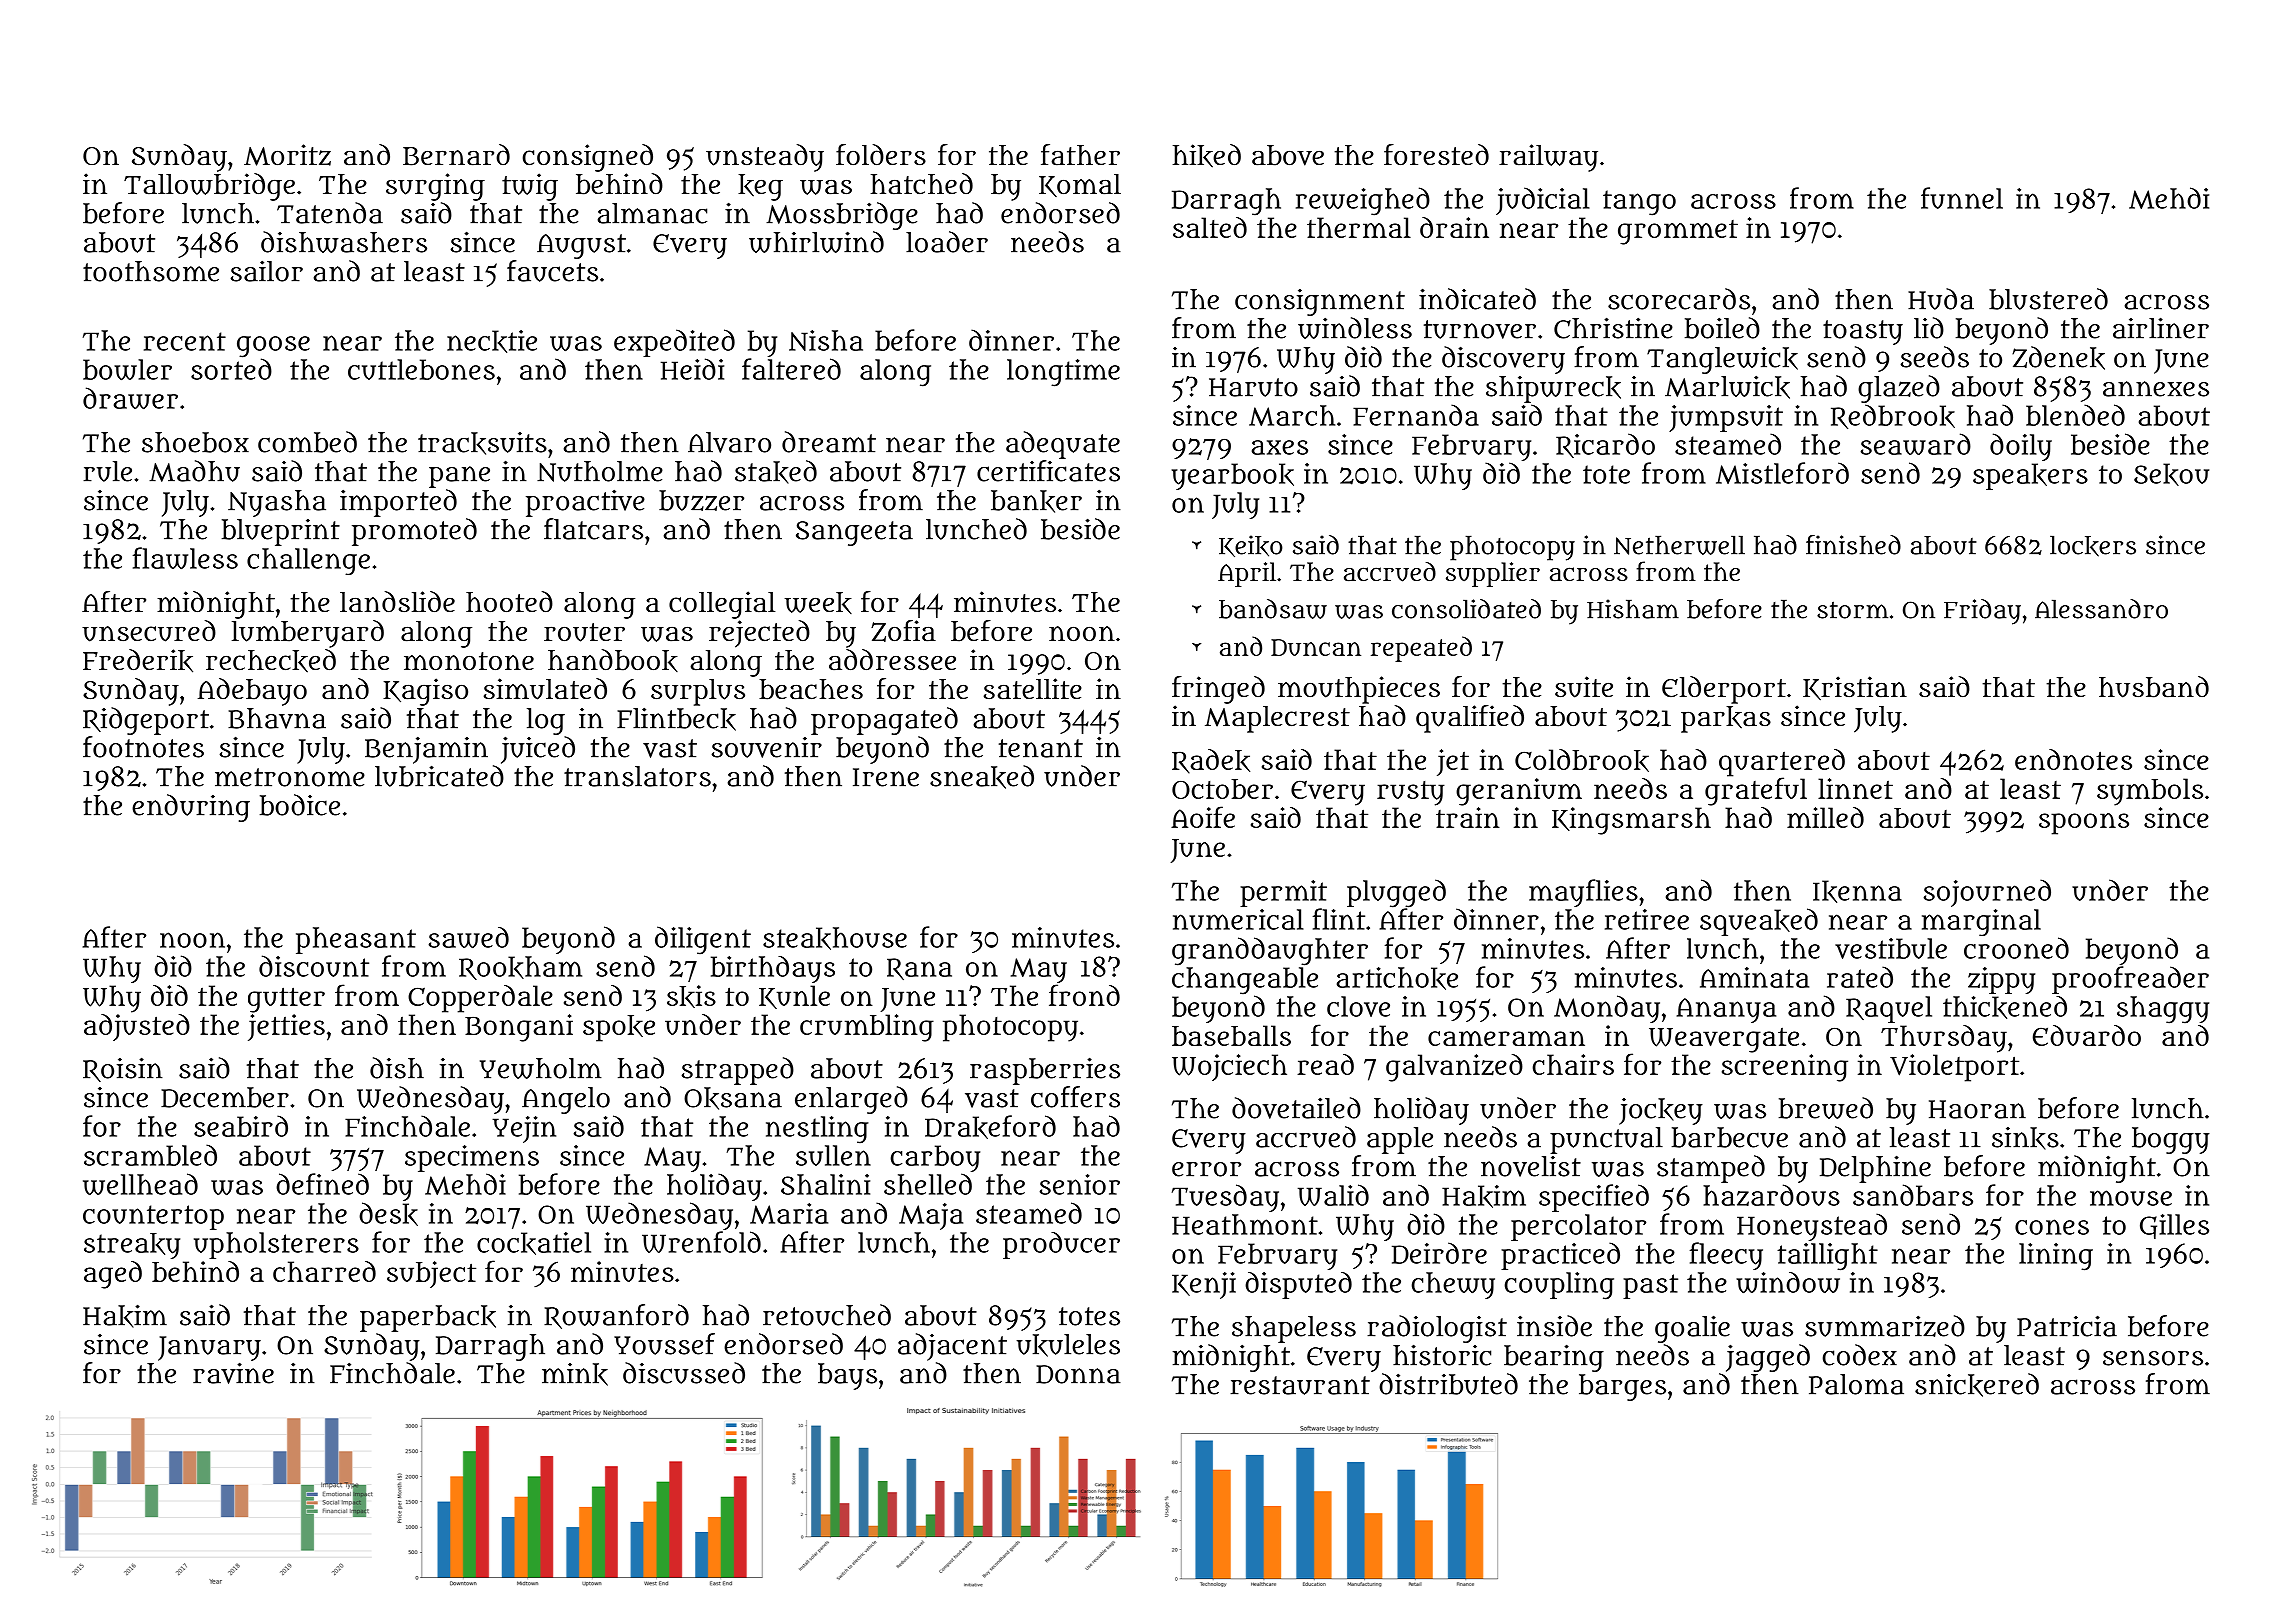 Image resolution: width=2292 pixels, height=1620 pixels. What do you see at coordinates (2056, 1257) in the screenshot?
I see `lining` at bounding box center [2056, 1257].
